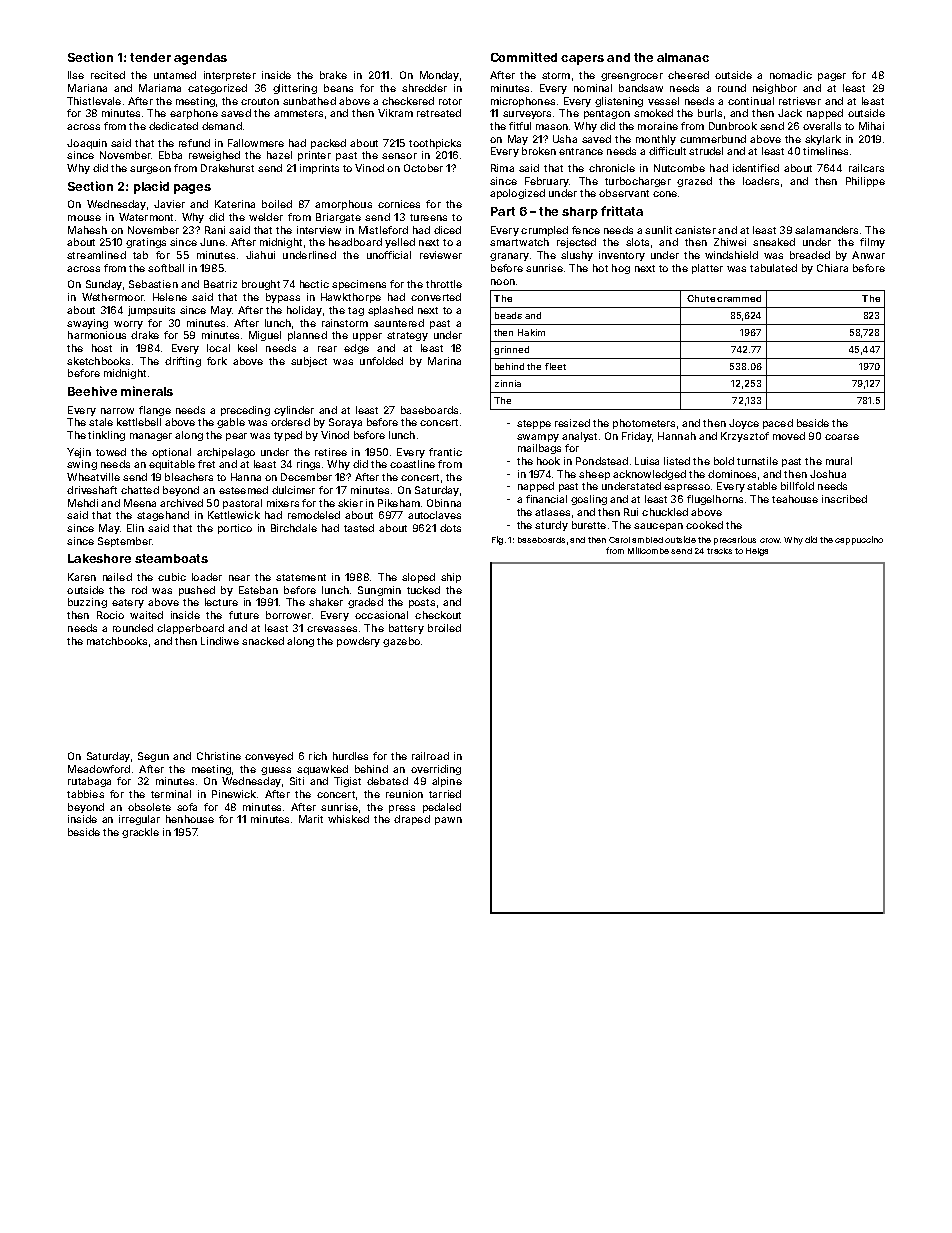  What do you see at coordinates (110, 615) in the page?
I see `Rocio` at bounding box center [110, 615].
